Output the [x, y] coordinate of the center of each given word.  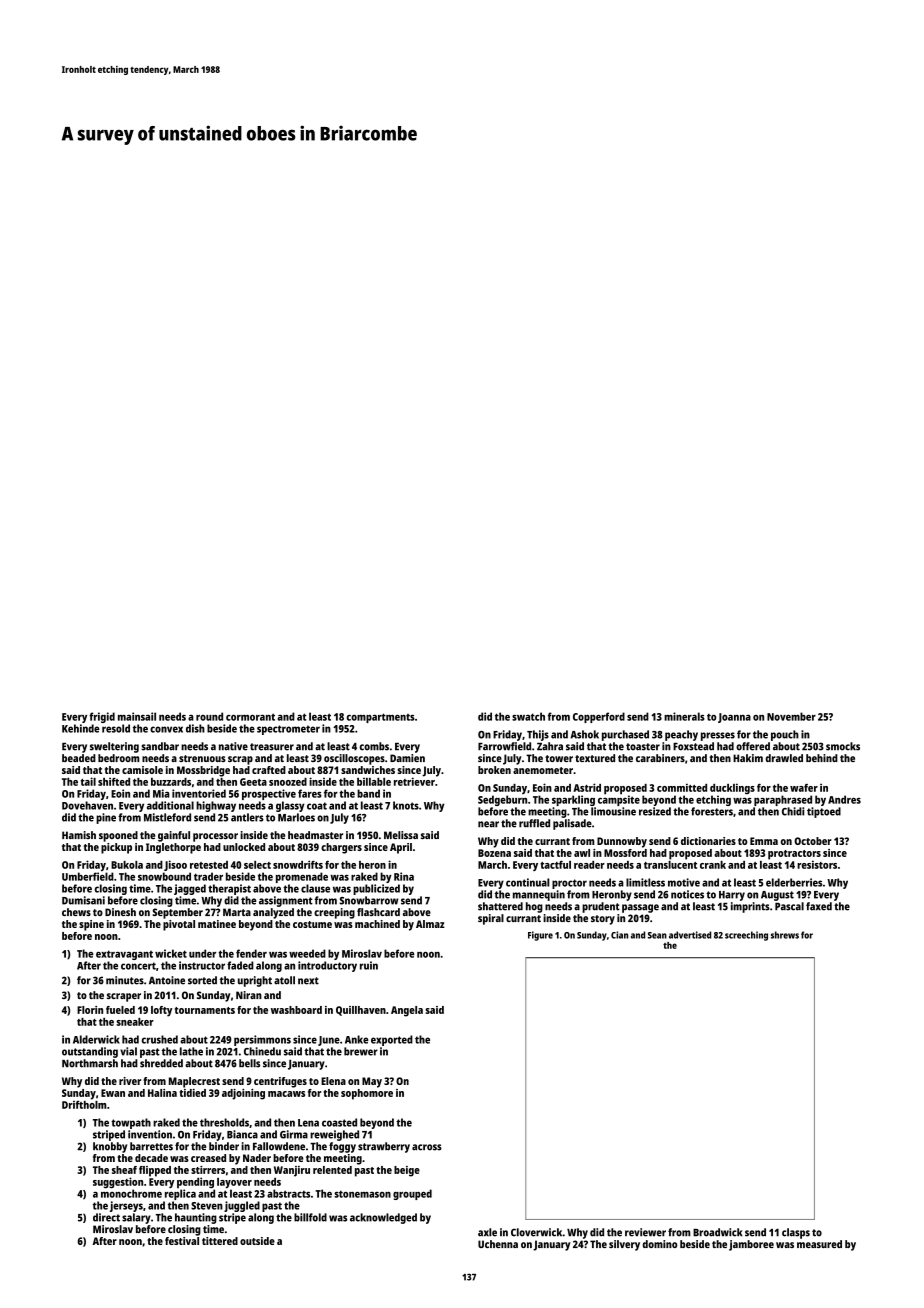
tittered [220, 1241]
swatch [528, 716]
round [209, 716]
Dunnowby [622, 842]
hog [534, 907]
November [791, 716]
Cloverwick [536, 1232]
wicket [171, 953]
